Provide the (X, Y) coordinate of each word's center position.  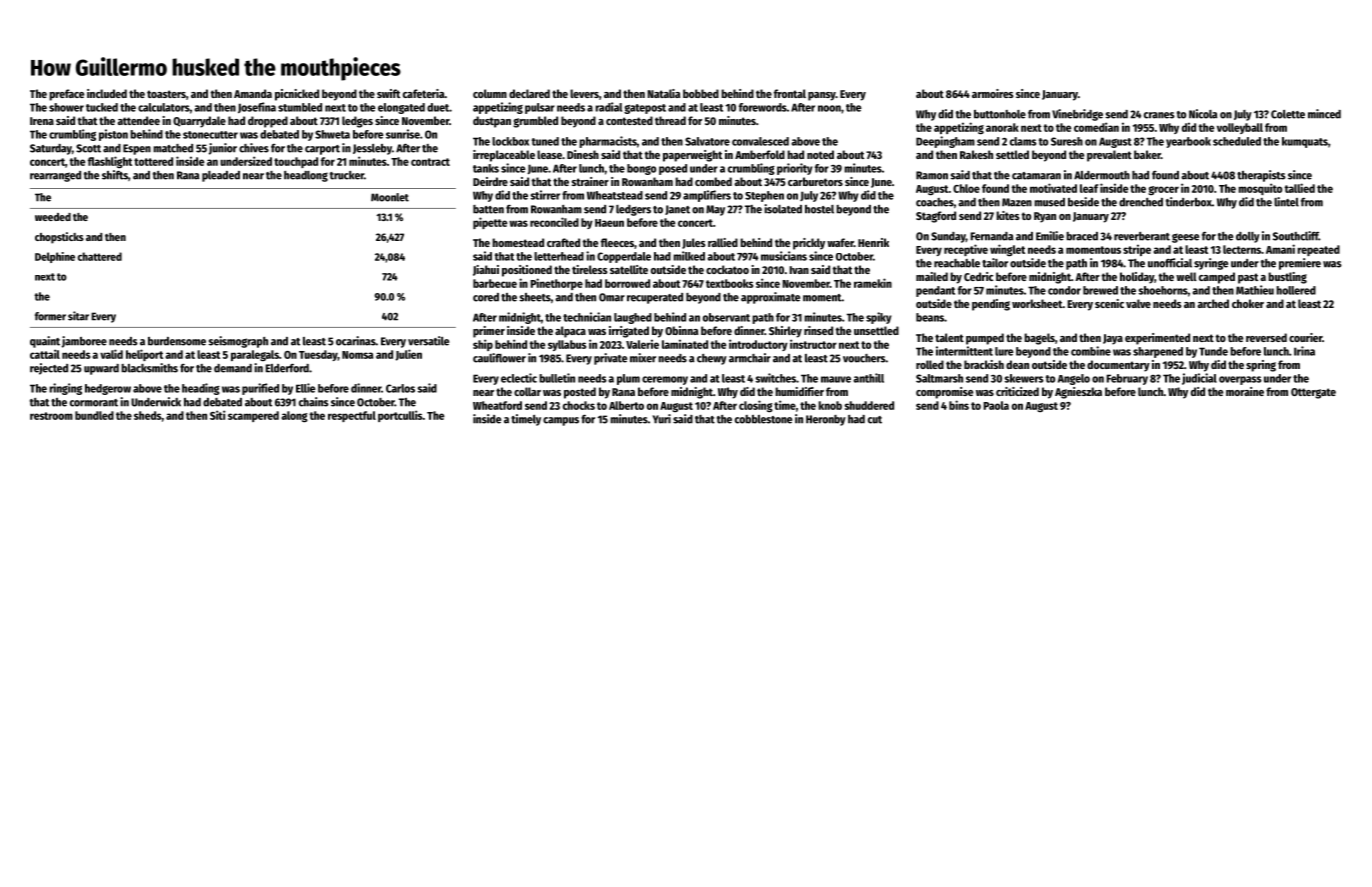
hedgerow (108, 389)
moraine (1245, 391)
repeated (1318, 250)
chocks (579, 405)
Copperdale (624, 257)
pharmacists (608, 142)
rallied (723, 242)
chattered (100, 256)
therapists (1261, 176)
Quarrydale (199, 122)
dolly (1248, 237)
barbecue (495, 283)
